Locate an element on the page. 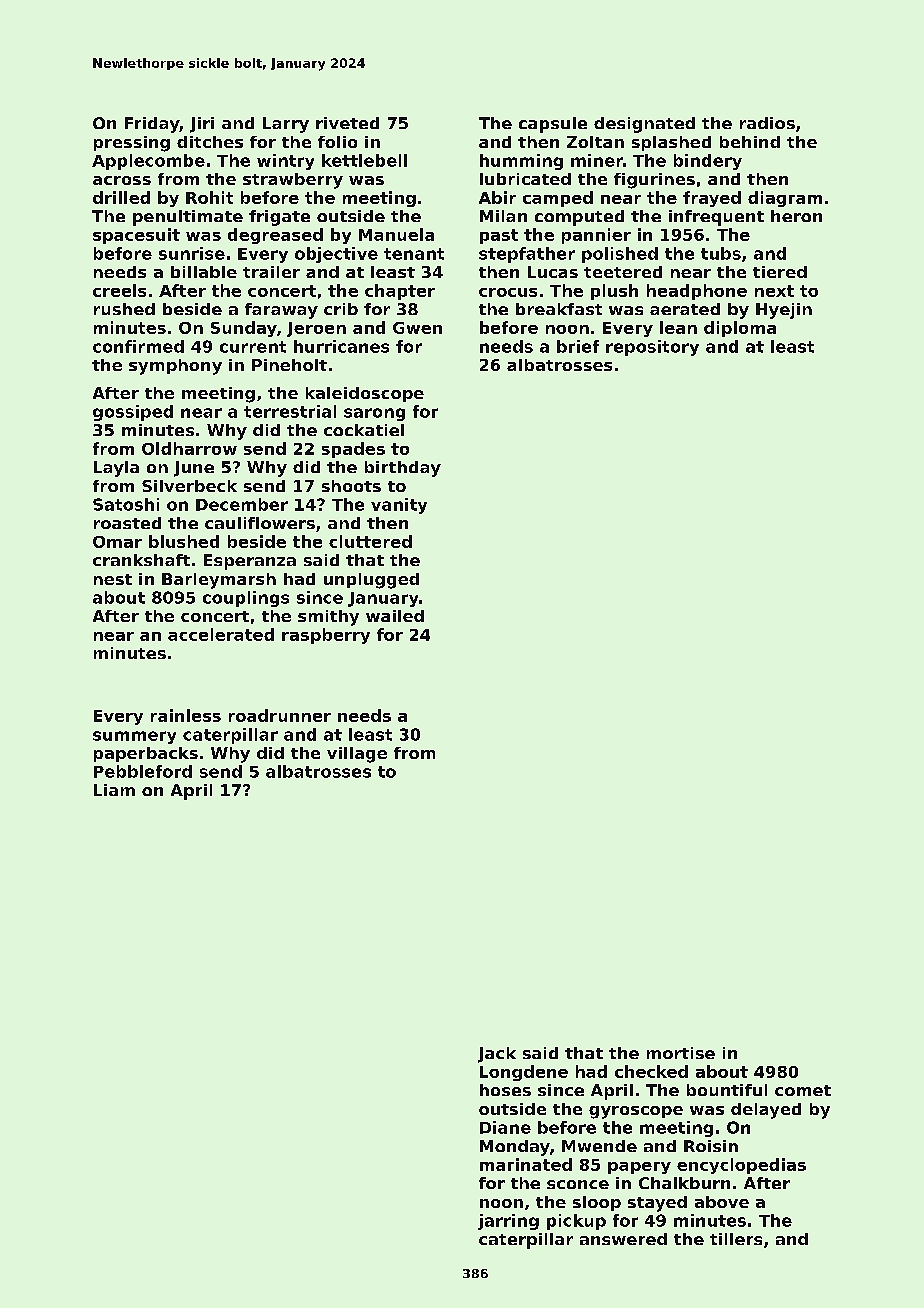 This document has width=924, height=1308. Layla is located at coordinates (116, 469).
